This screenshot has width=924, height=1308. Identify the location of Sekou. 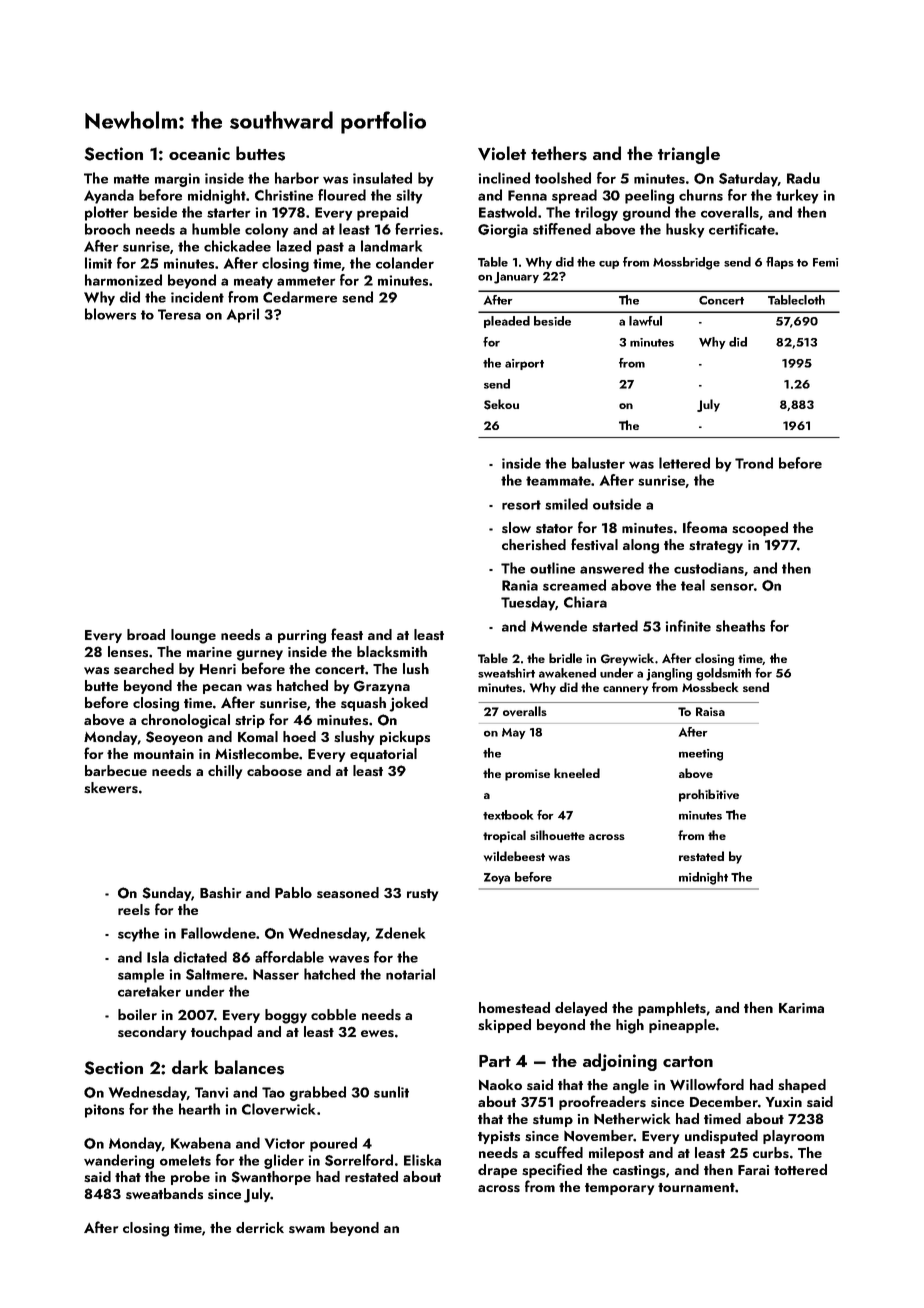
(501, 404).
